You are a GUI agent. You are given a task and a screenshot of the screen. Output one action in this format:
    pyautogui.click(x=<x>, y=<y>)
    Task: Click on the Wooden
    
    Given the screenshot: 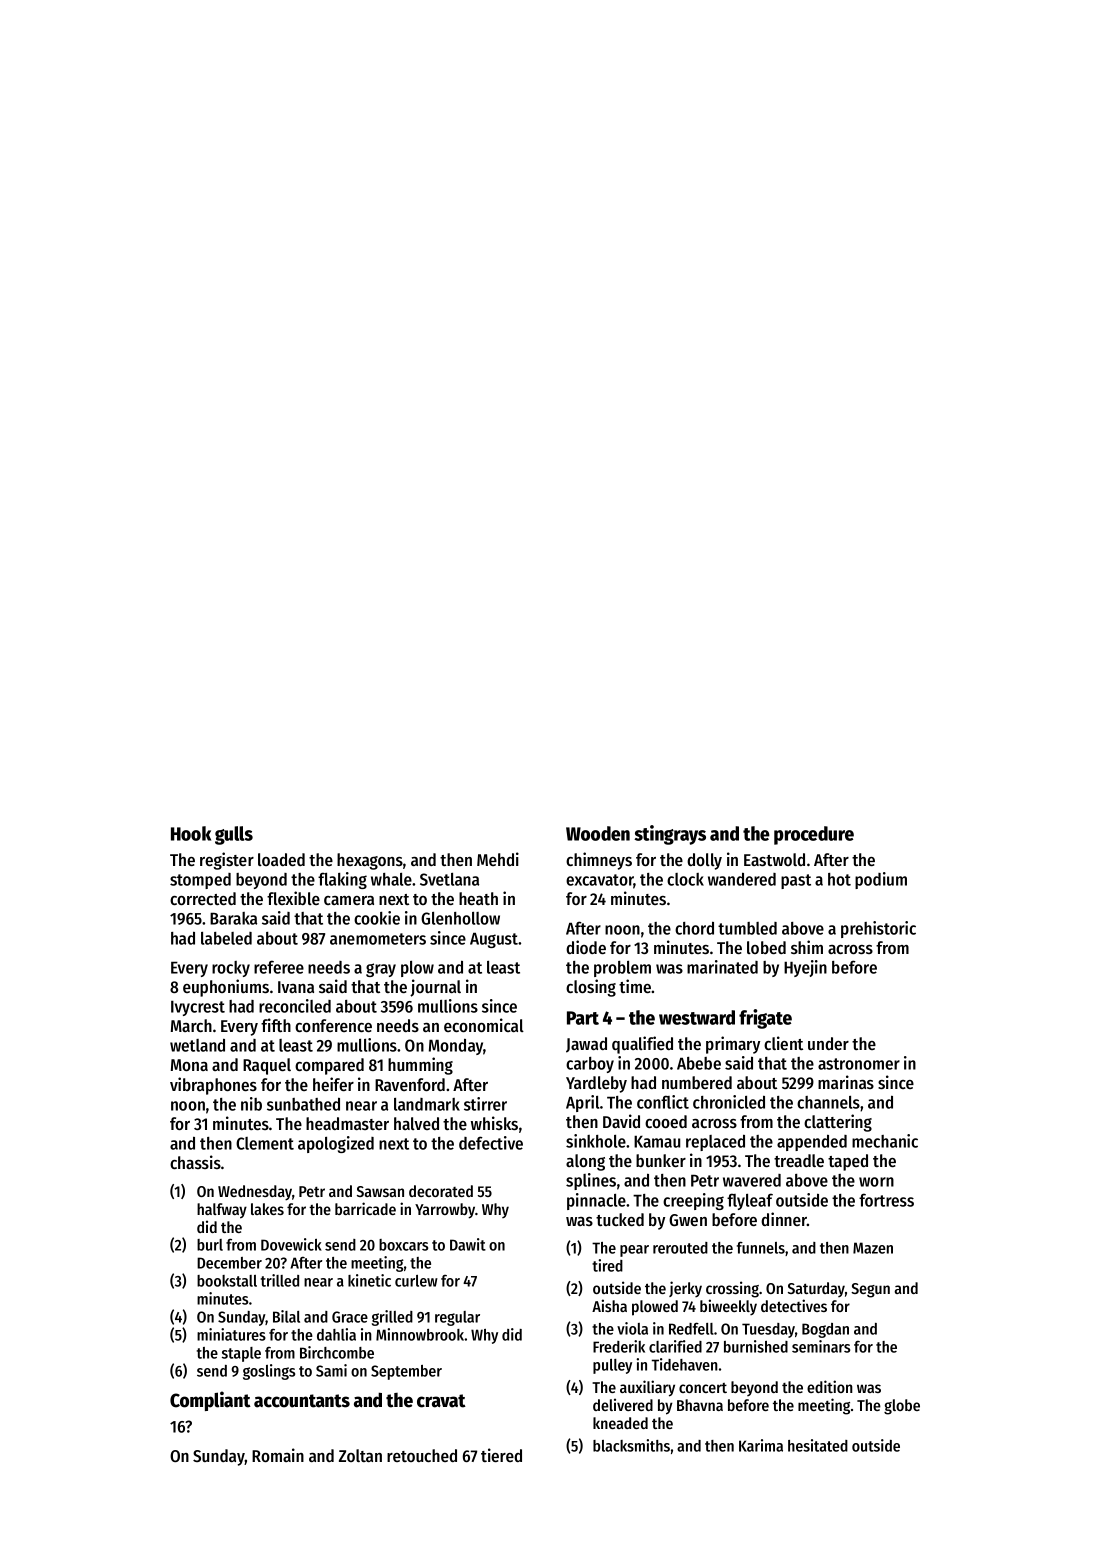 What is the action you would take?
    pyautogui.click(x=598, y=833)
